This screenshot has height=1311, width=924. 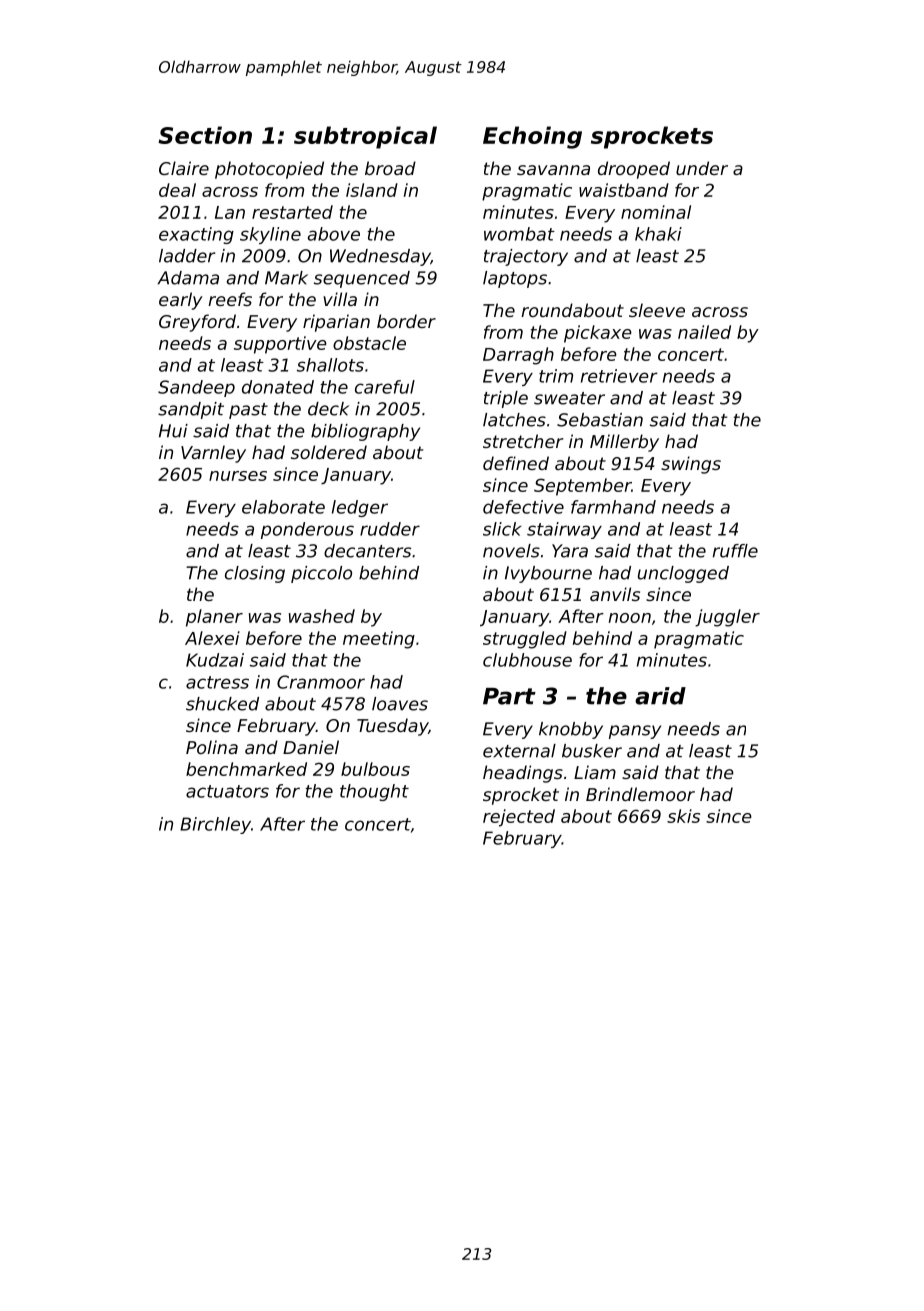 I want to click on savanna, so click(x=553, y=170).
